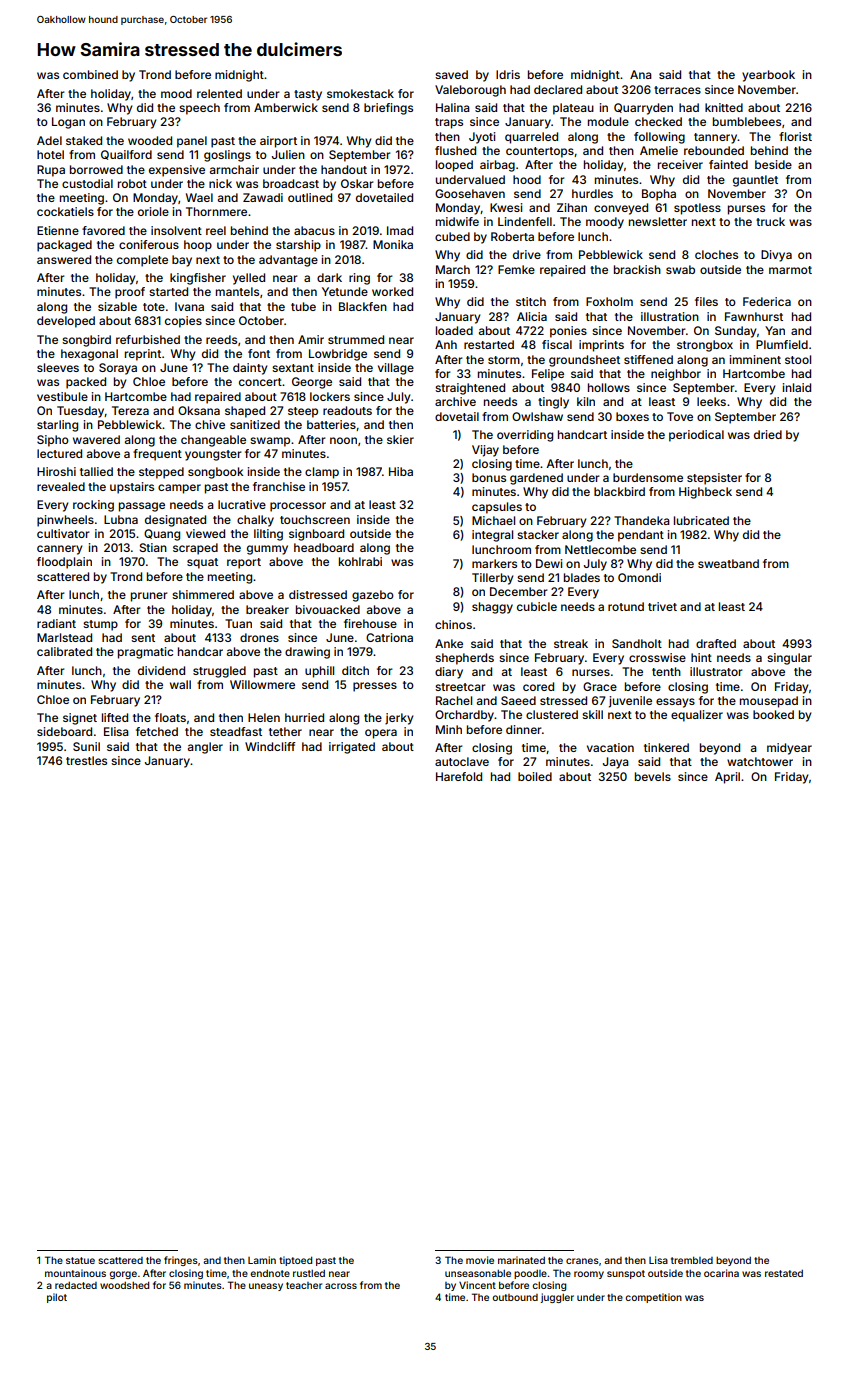 This screenshot has height=1400, width=849. What do you see at coordinates (86, 760) in the screenshot?
I see `trestles` at bounding box center [86, 760].
